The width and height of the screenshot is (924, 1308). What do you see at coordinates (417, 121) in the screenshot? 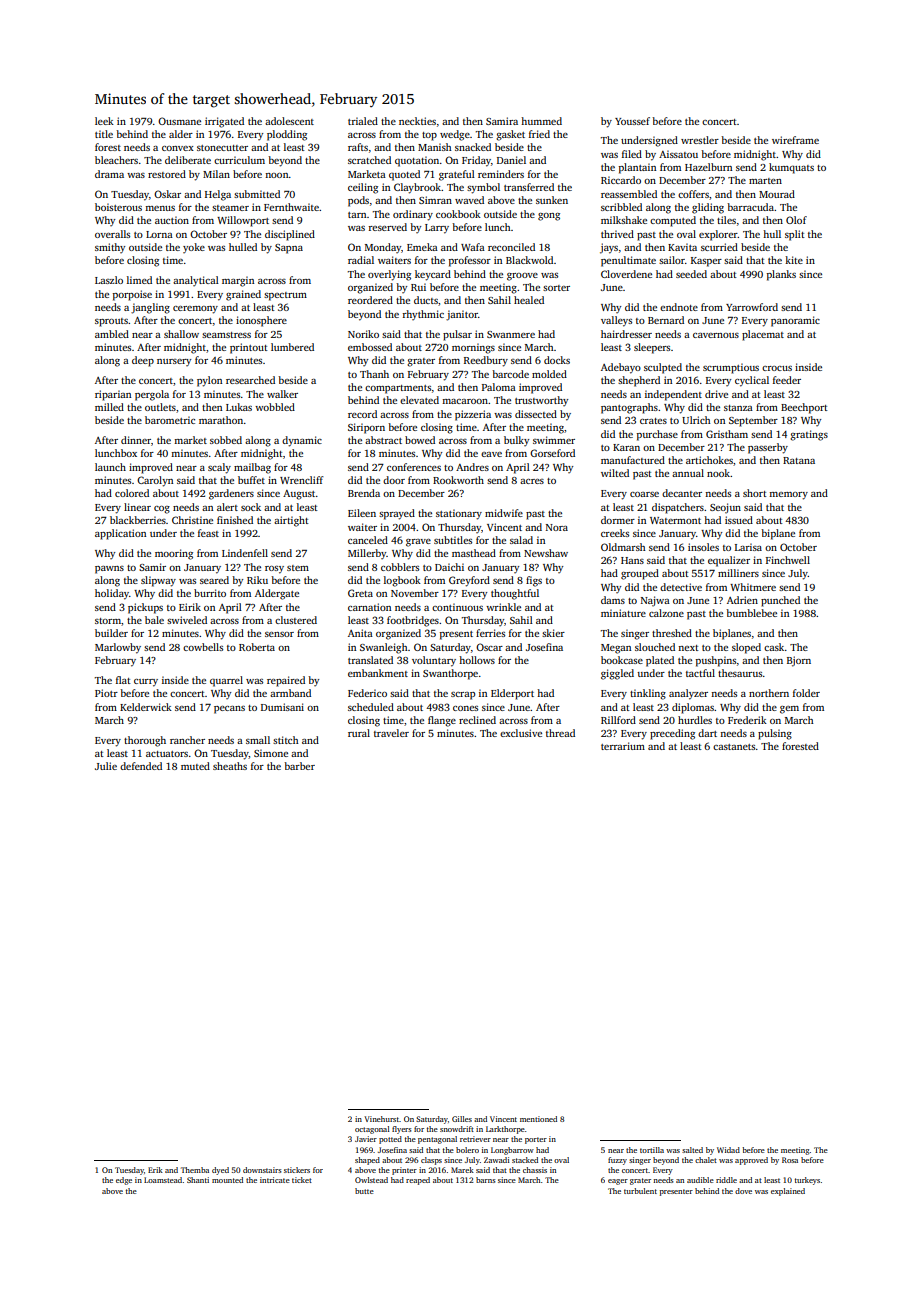
I see `neckties` at bounding box center [417, 121].
